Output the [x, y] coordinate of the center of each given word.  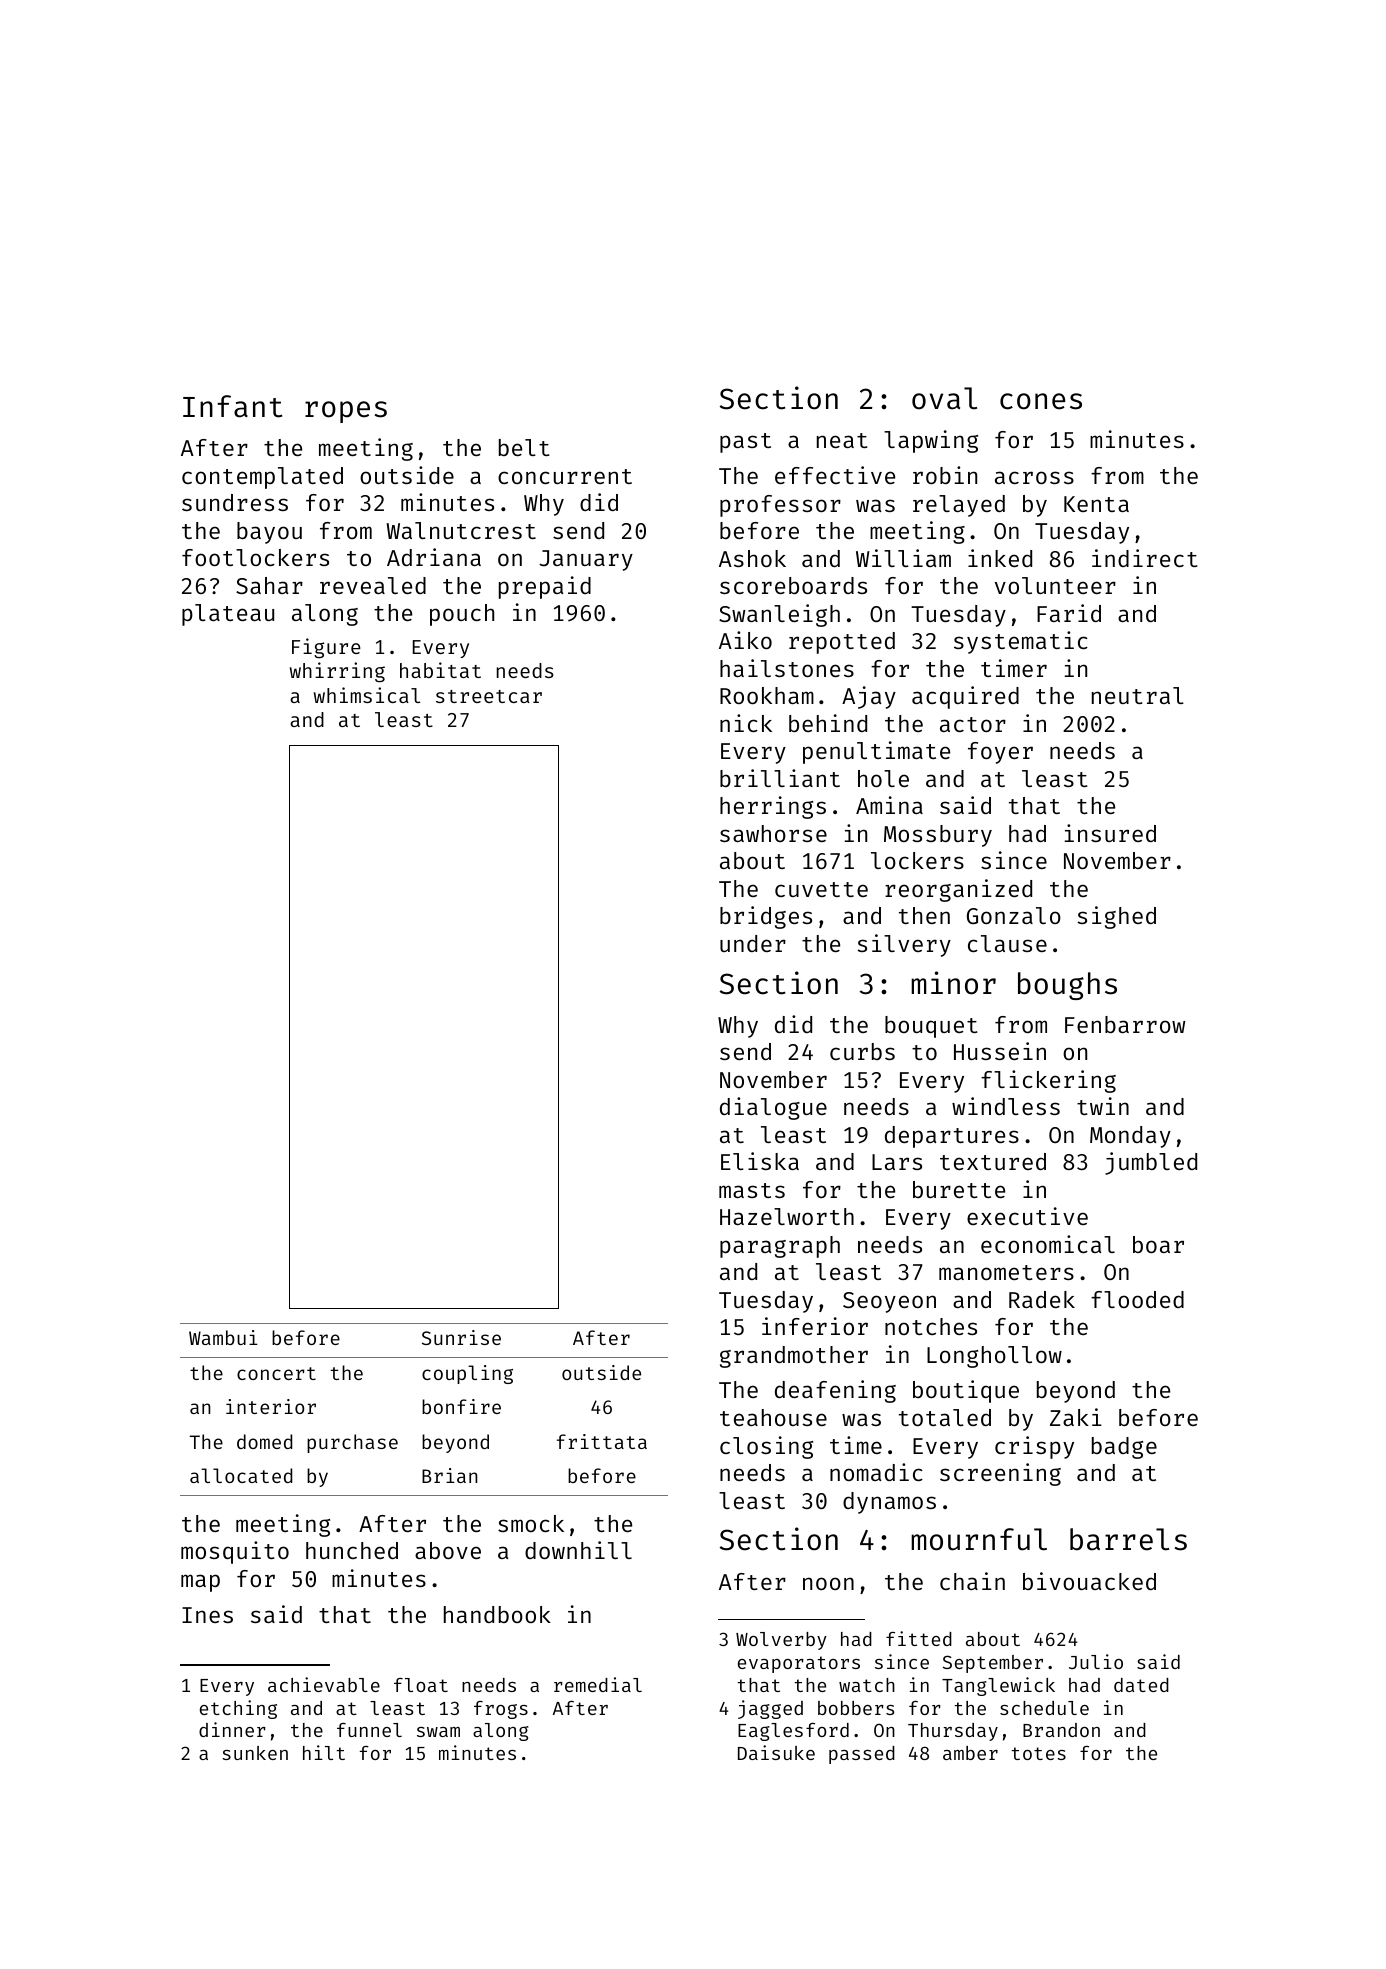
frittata [602, 1441]
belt [524, 447]
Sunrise [461, 1337]
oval [944, 398]
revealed [373, 585]
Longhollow [994, 1357]
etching [238, 1709]
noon [828, 1583]
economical [1048, 1244]
